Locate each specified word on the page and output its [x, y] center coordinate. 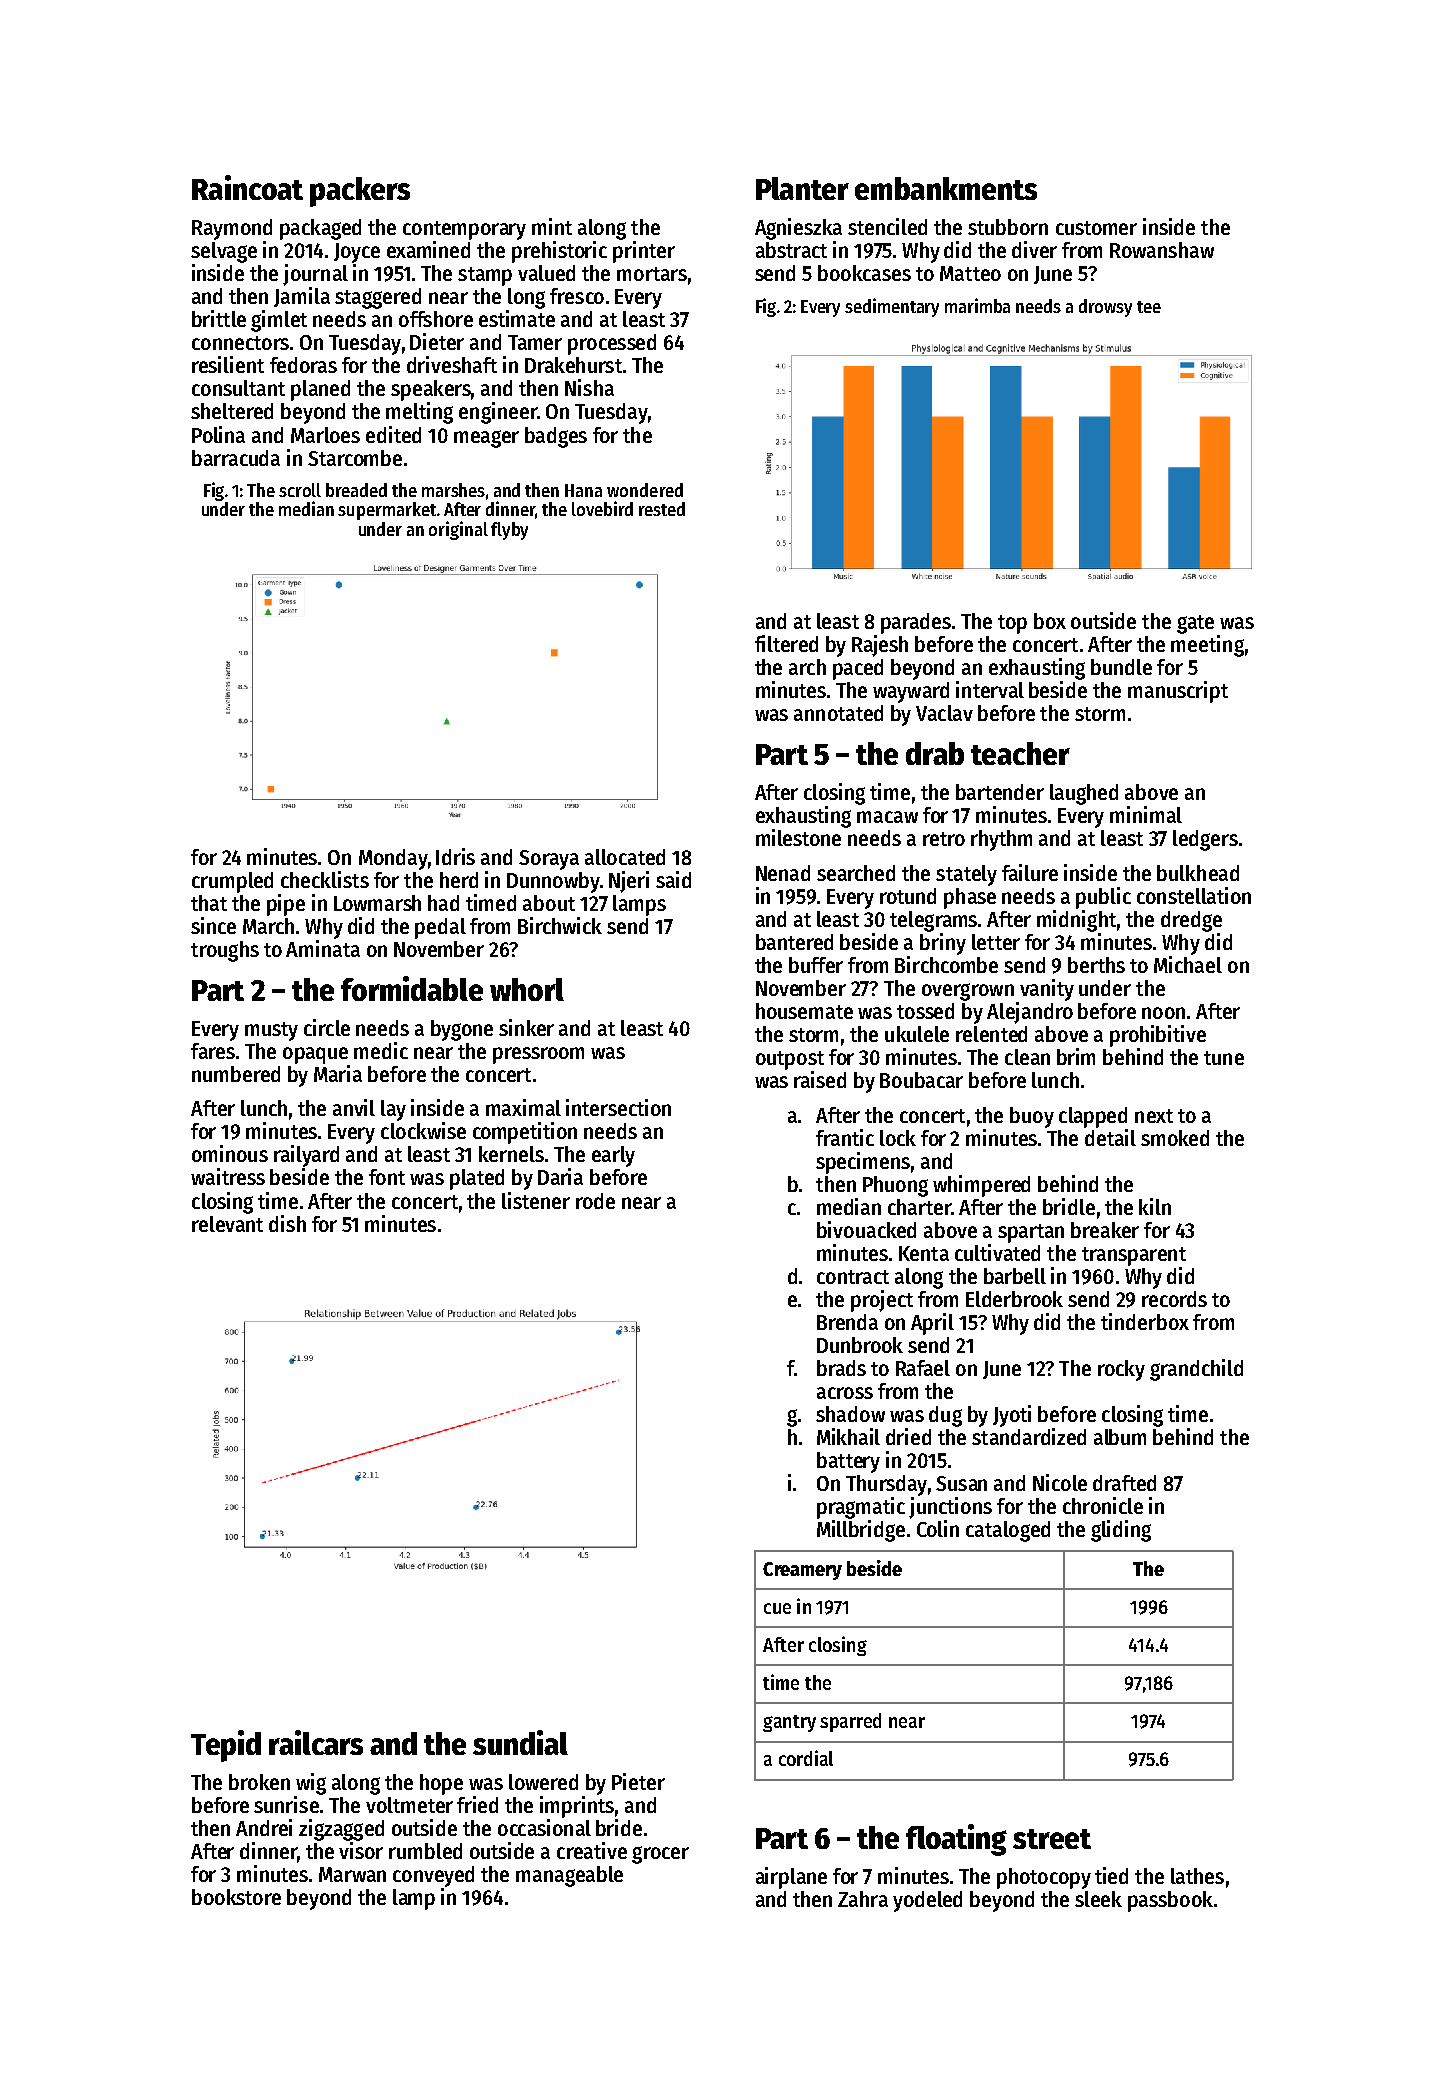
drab [935, 753]
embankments [946, 188]
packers [360, 192]
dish [287, 1223]
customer [1096, 228]
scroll [300, 490]
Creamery [802, 1571]
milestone [798, 837]
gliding [1121, 1531]
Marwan [352, 1874]
